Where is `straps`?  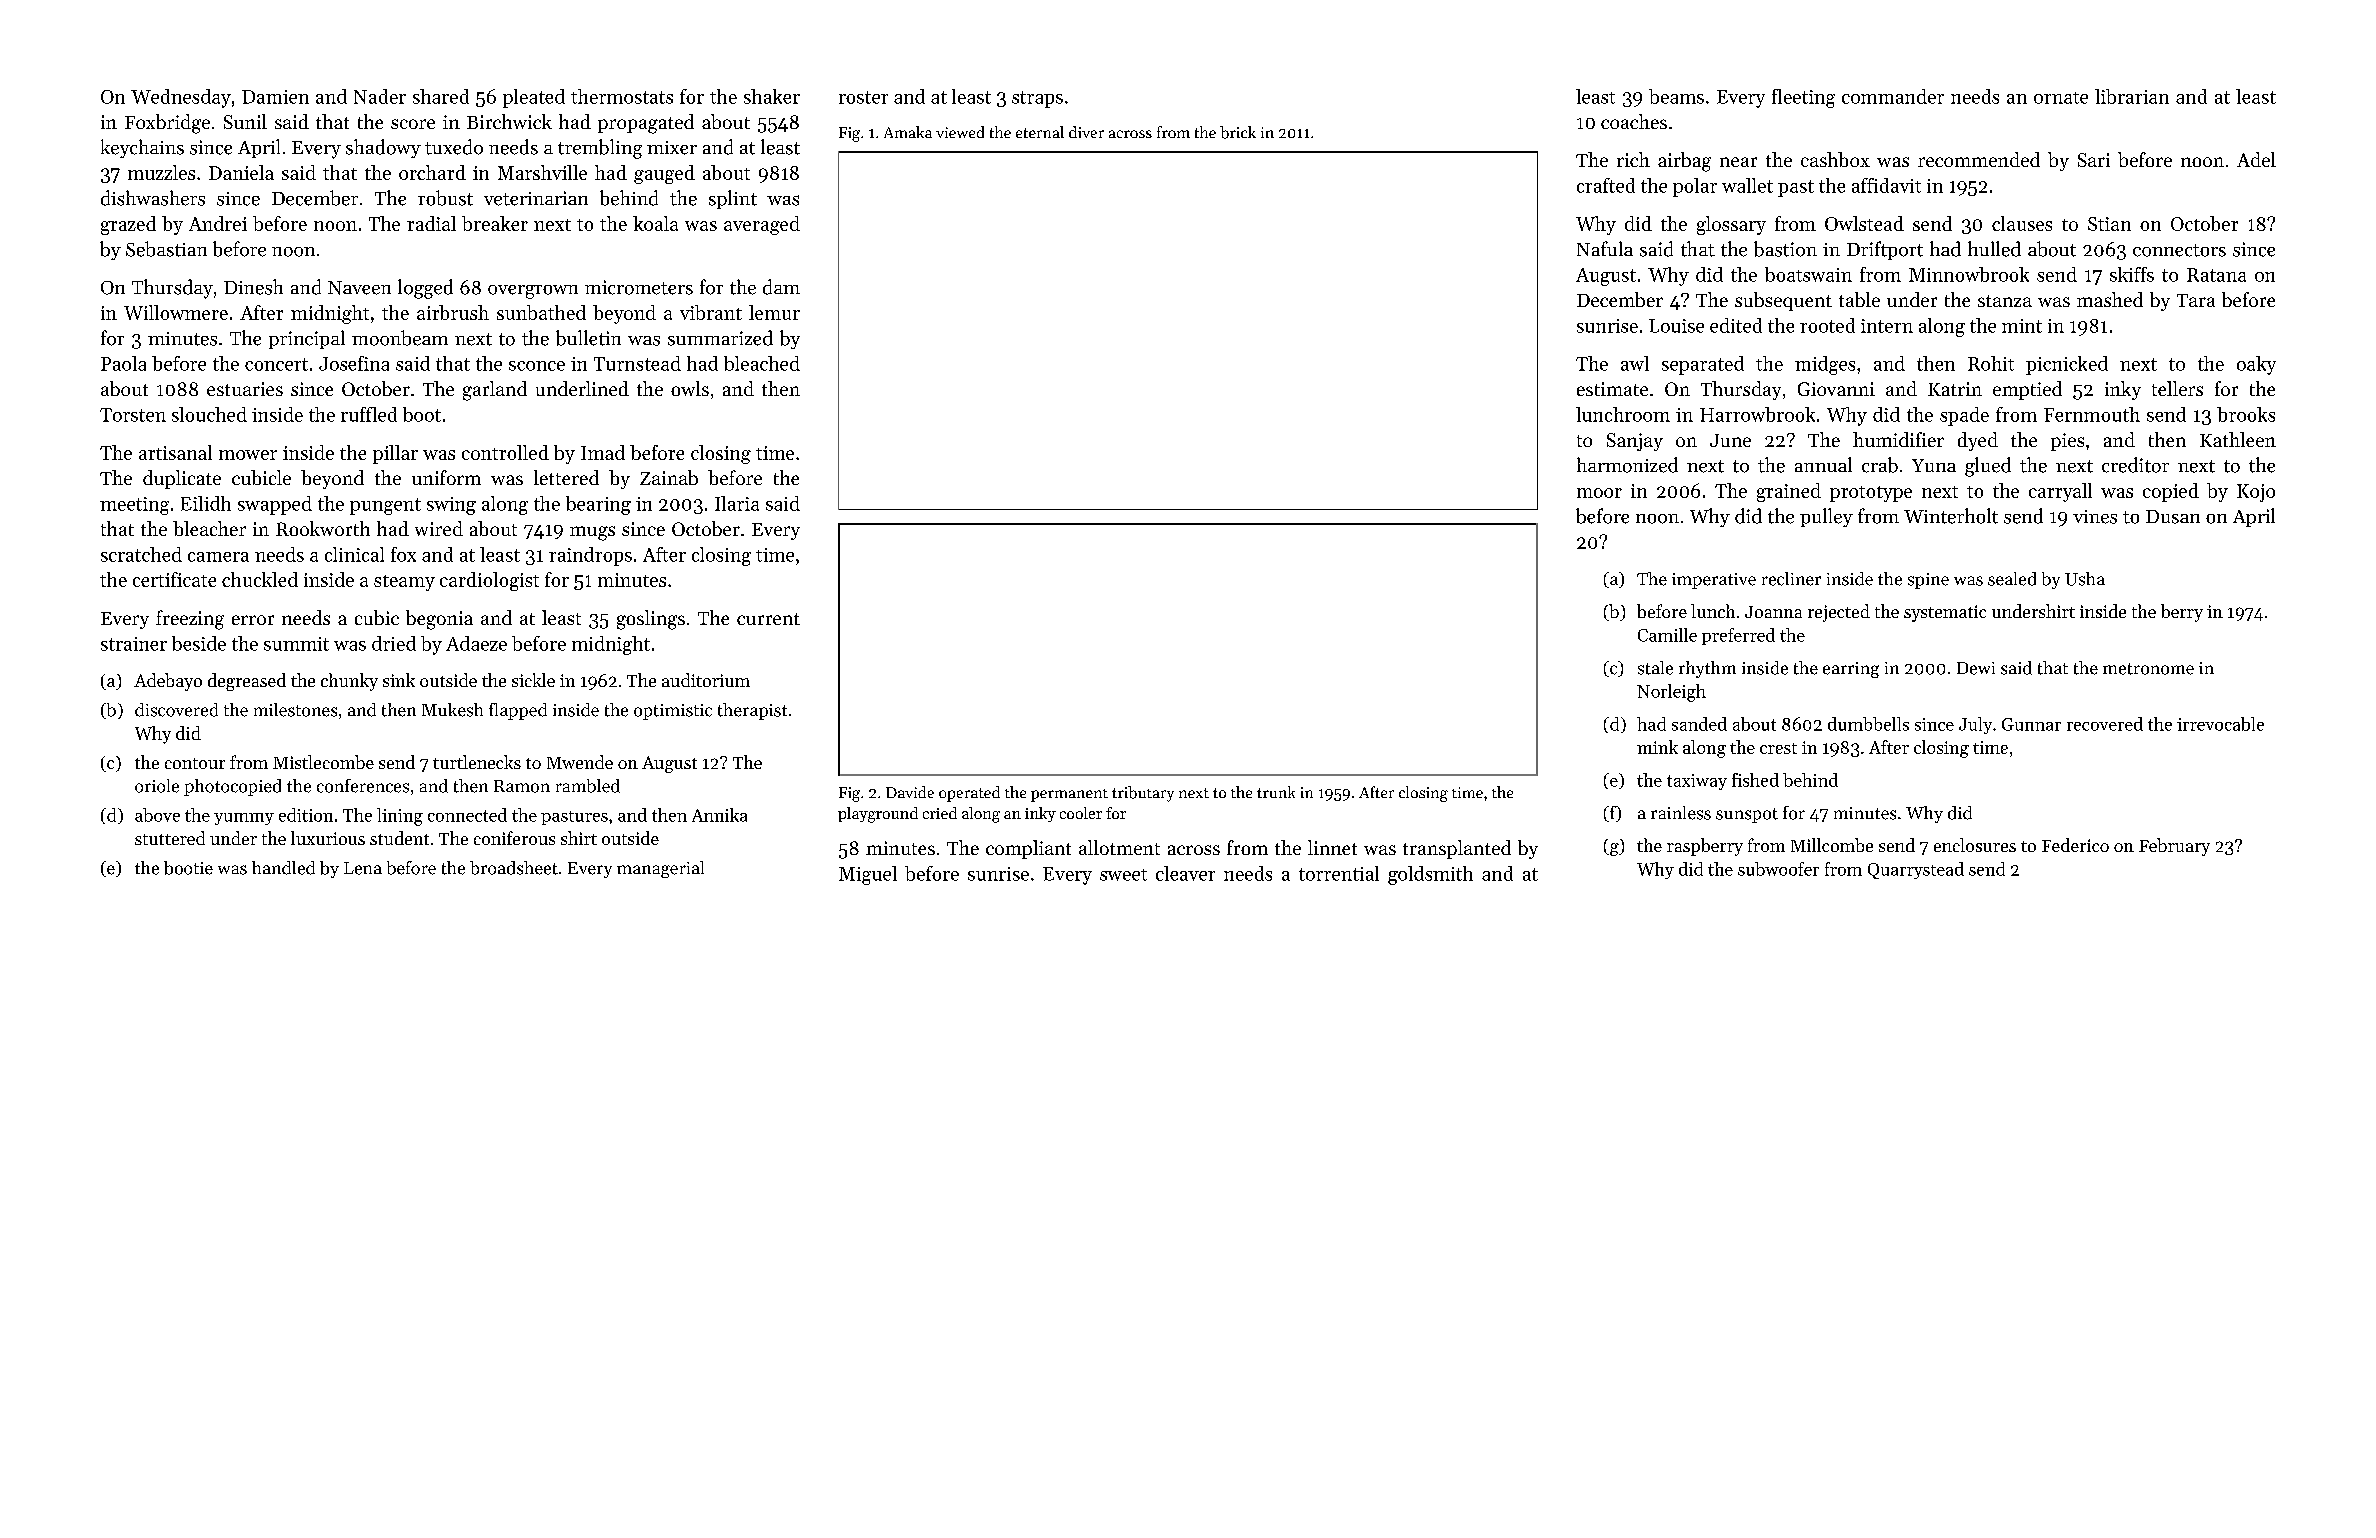
straps is located at coordinates (1037, 99).
